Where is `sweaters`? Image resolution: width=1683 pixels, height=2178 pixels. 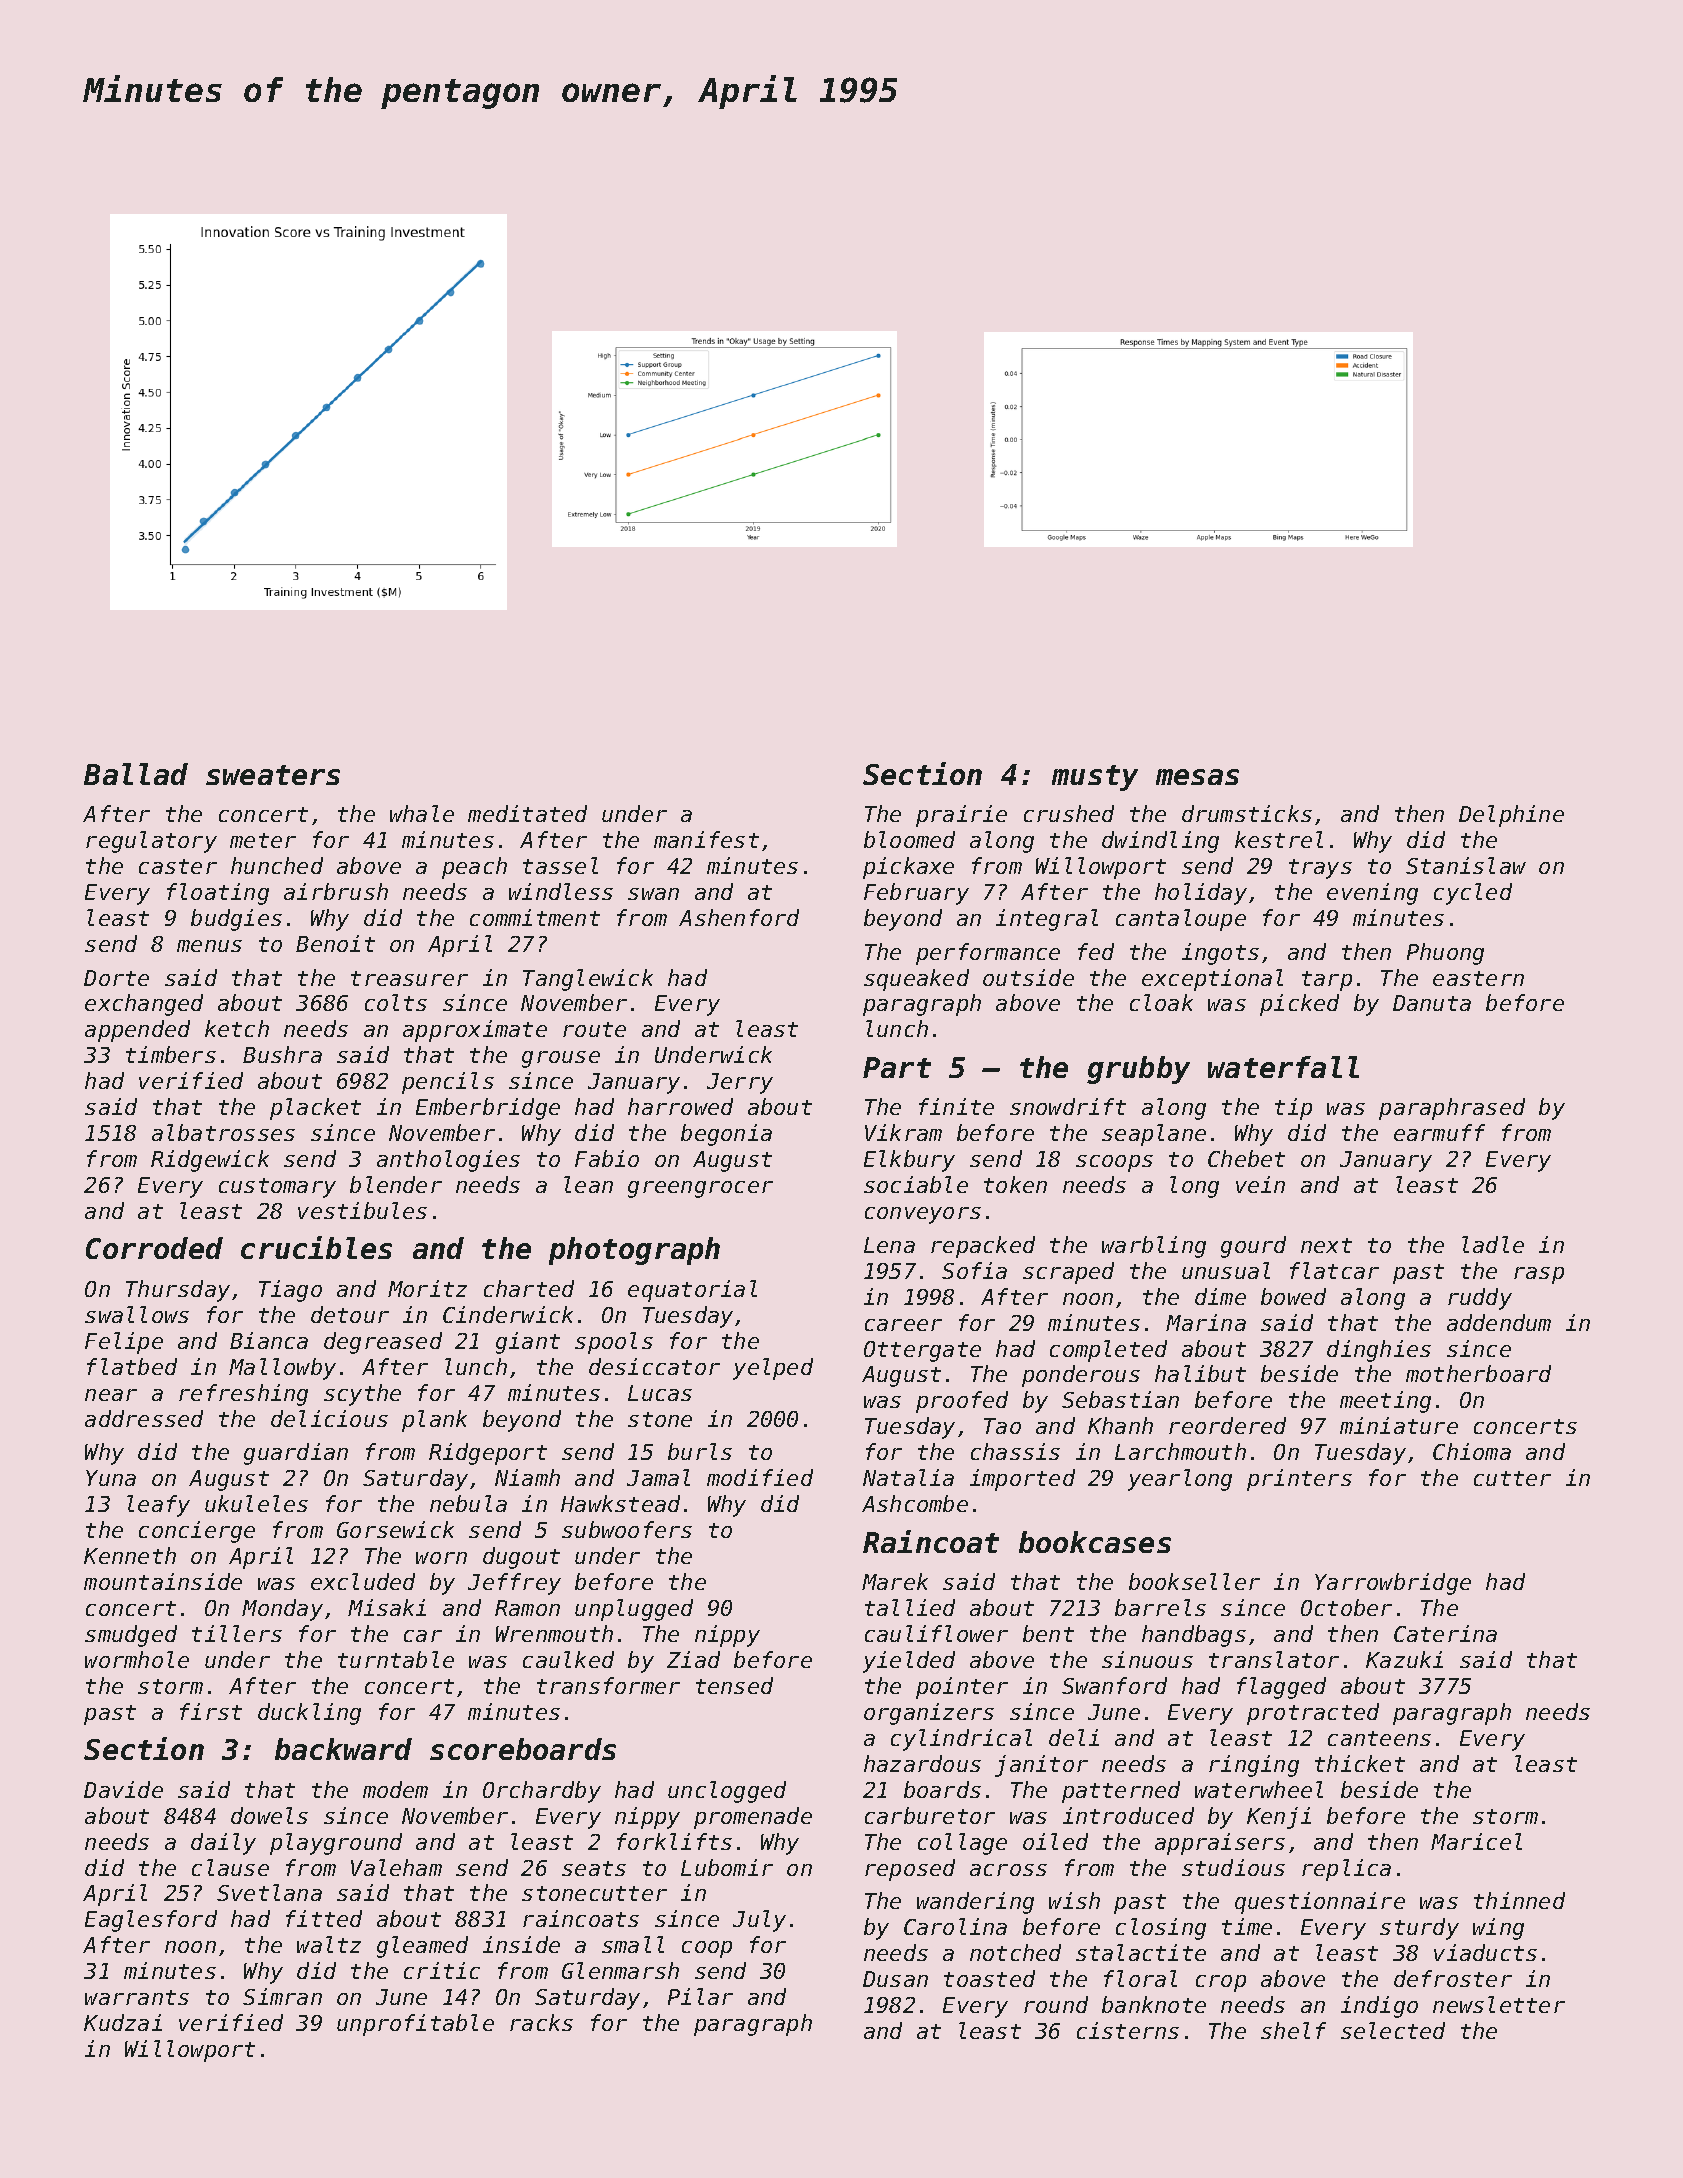
sweaters is located at coordinates (273, 775).
